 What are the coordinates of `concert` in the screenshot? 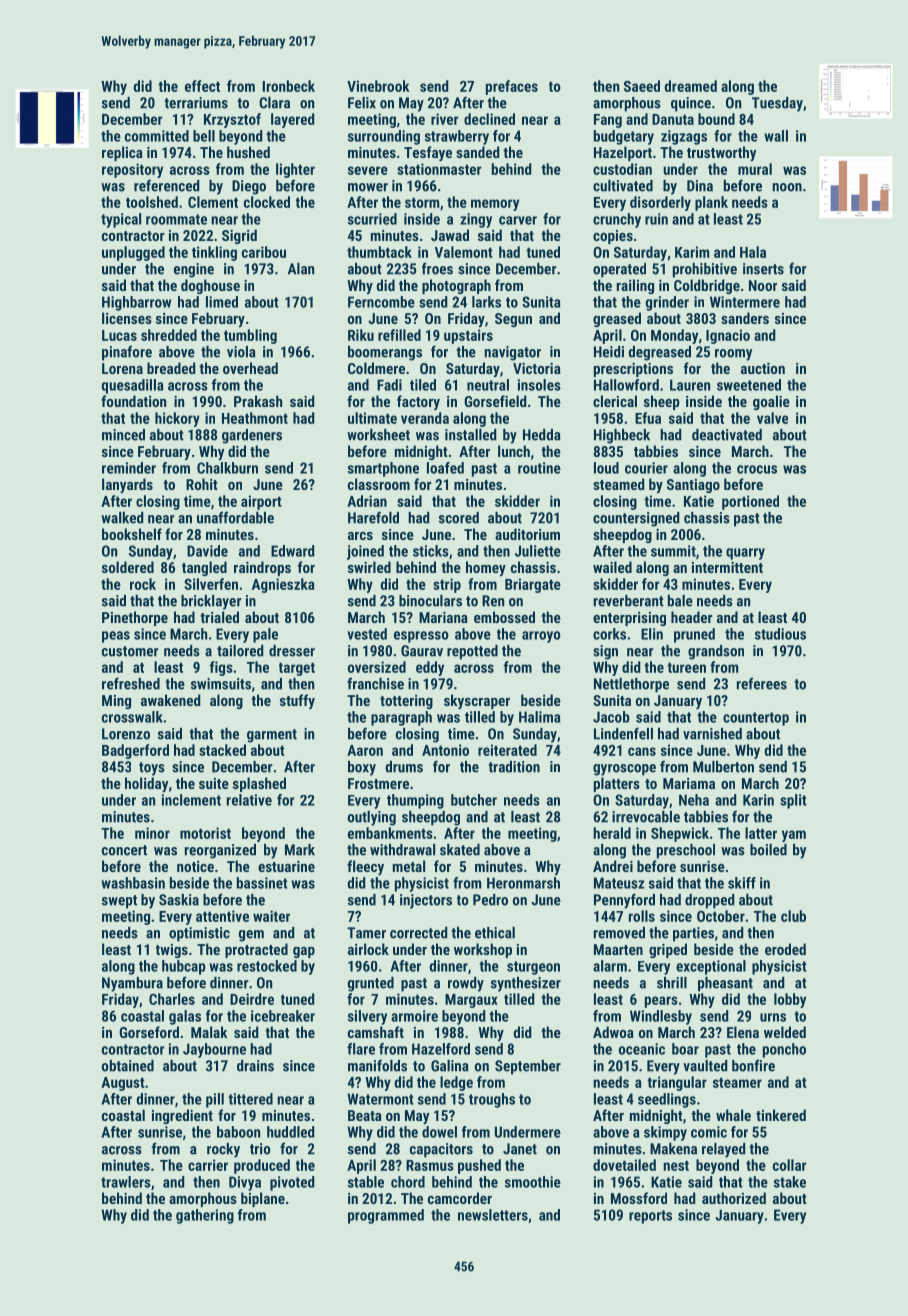 It's located at (124, 850).
